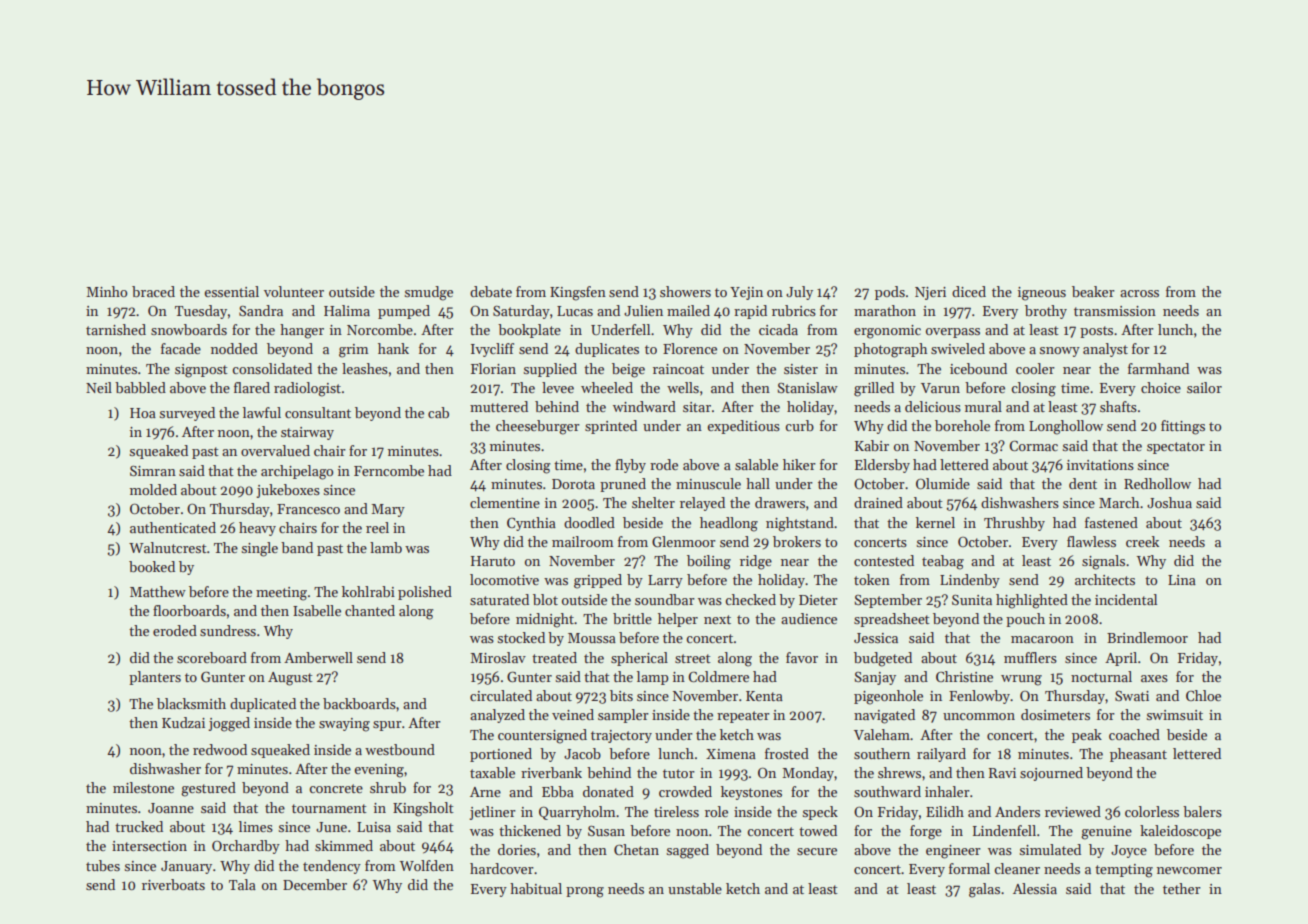 Image resolution: width=1308 pixels, height=924 pixels. Describe the element at coordinates (688, 310) in the screenshot. I see `mailed` at that location.
